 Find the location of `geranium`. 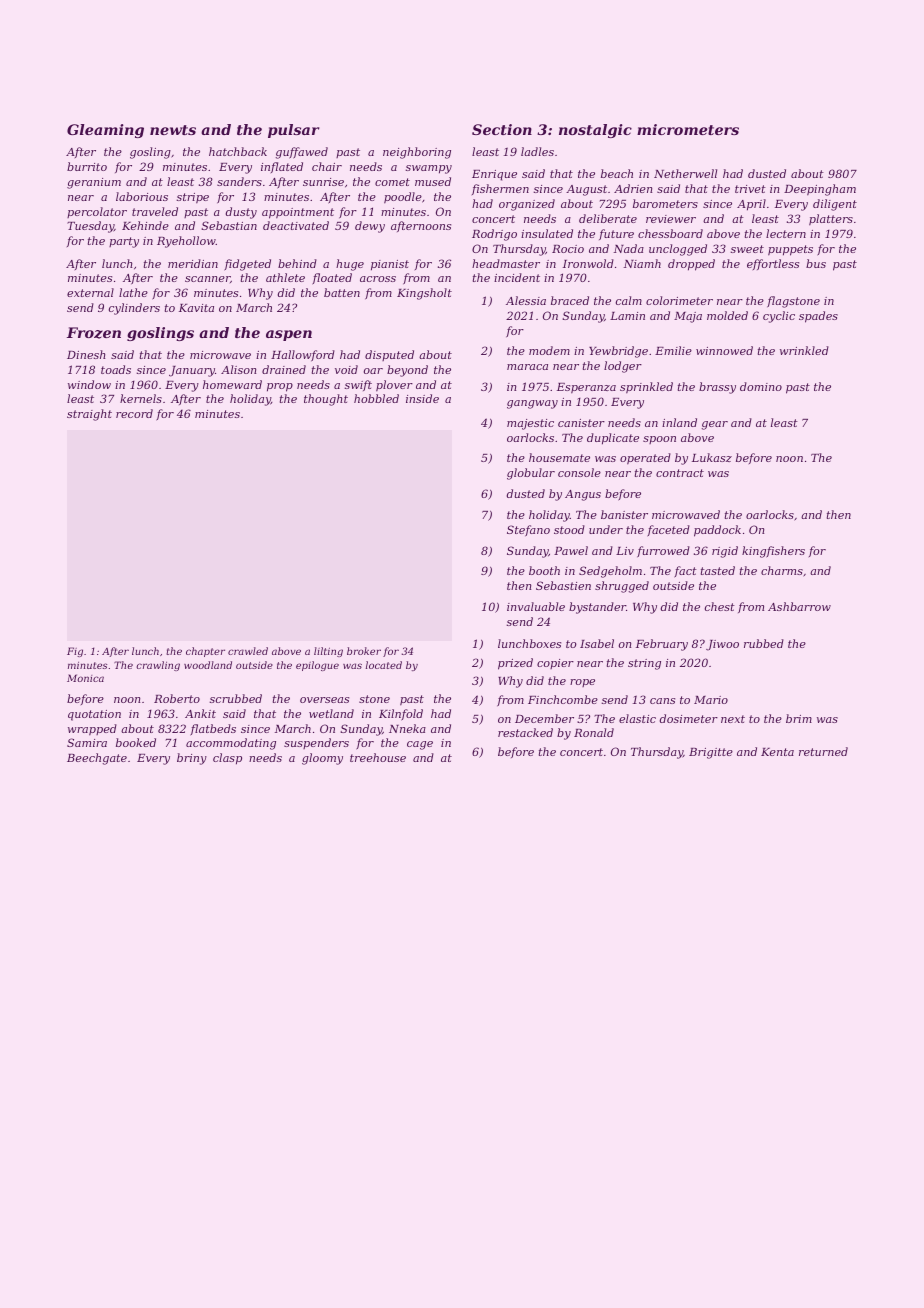

geranium is located at coordinates (94, 183).
